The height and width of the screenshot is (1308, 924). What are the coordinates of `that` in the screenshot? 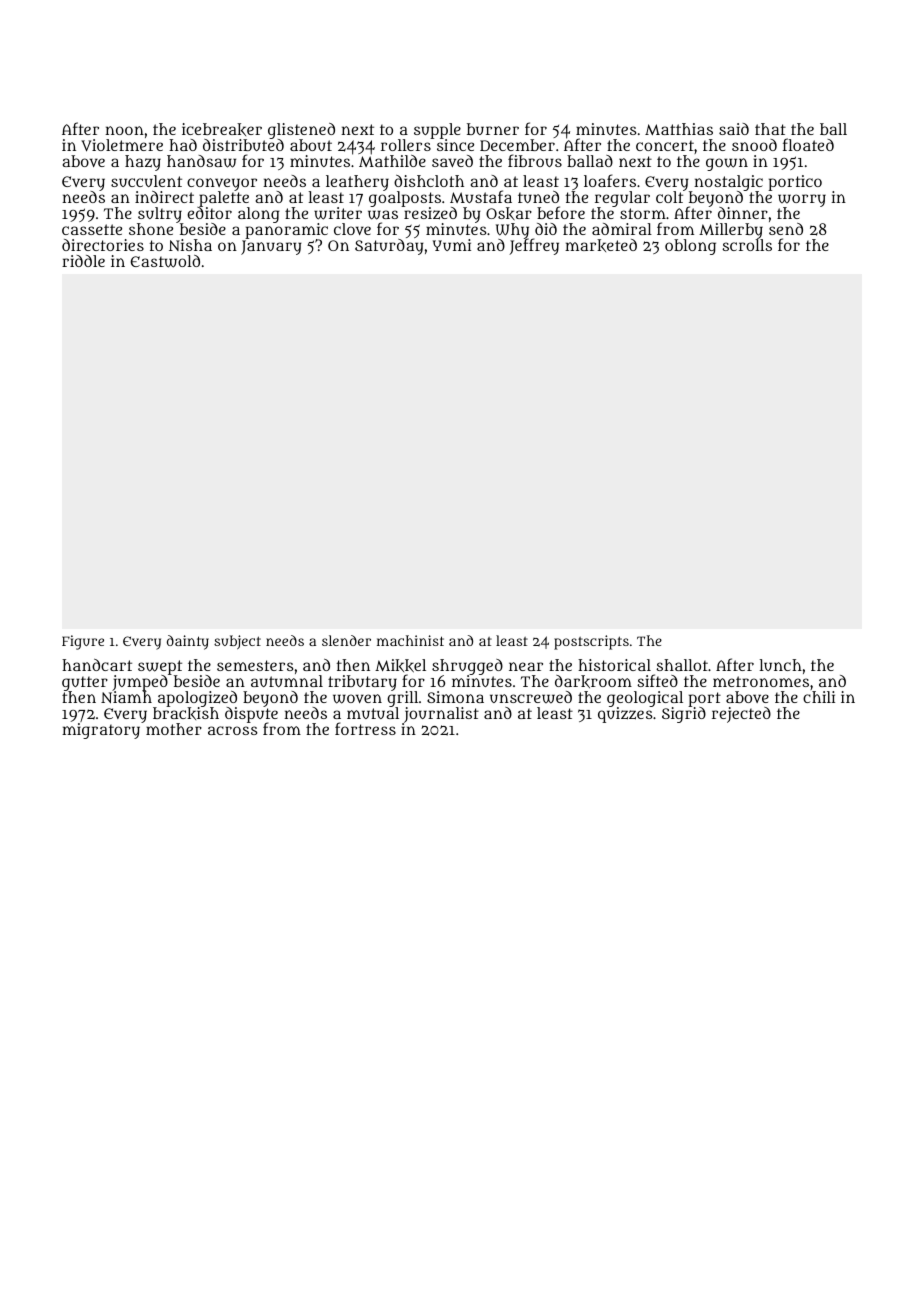 It's located at (770, 129).
